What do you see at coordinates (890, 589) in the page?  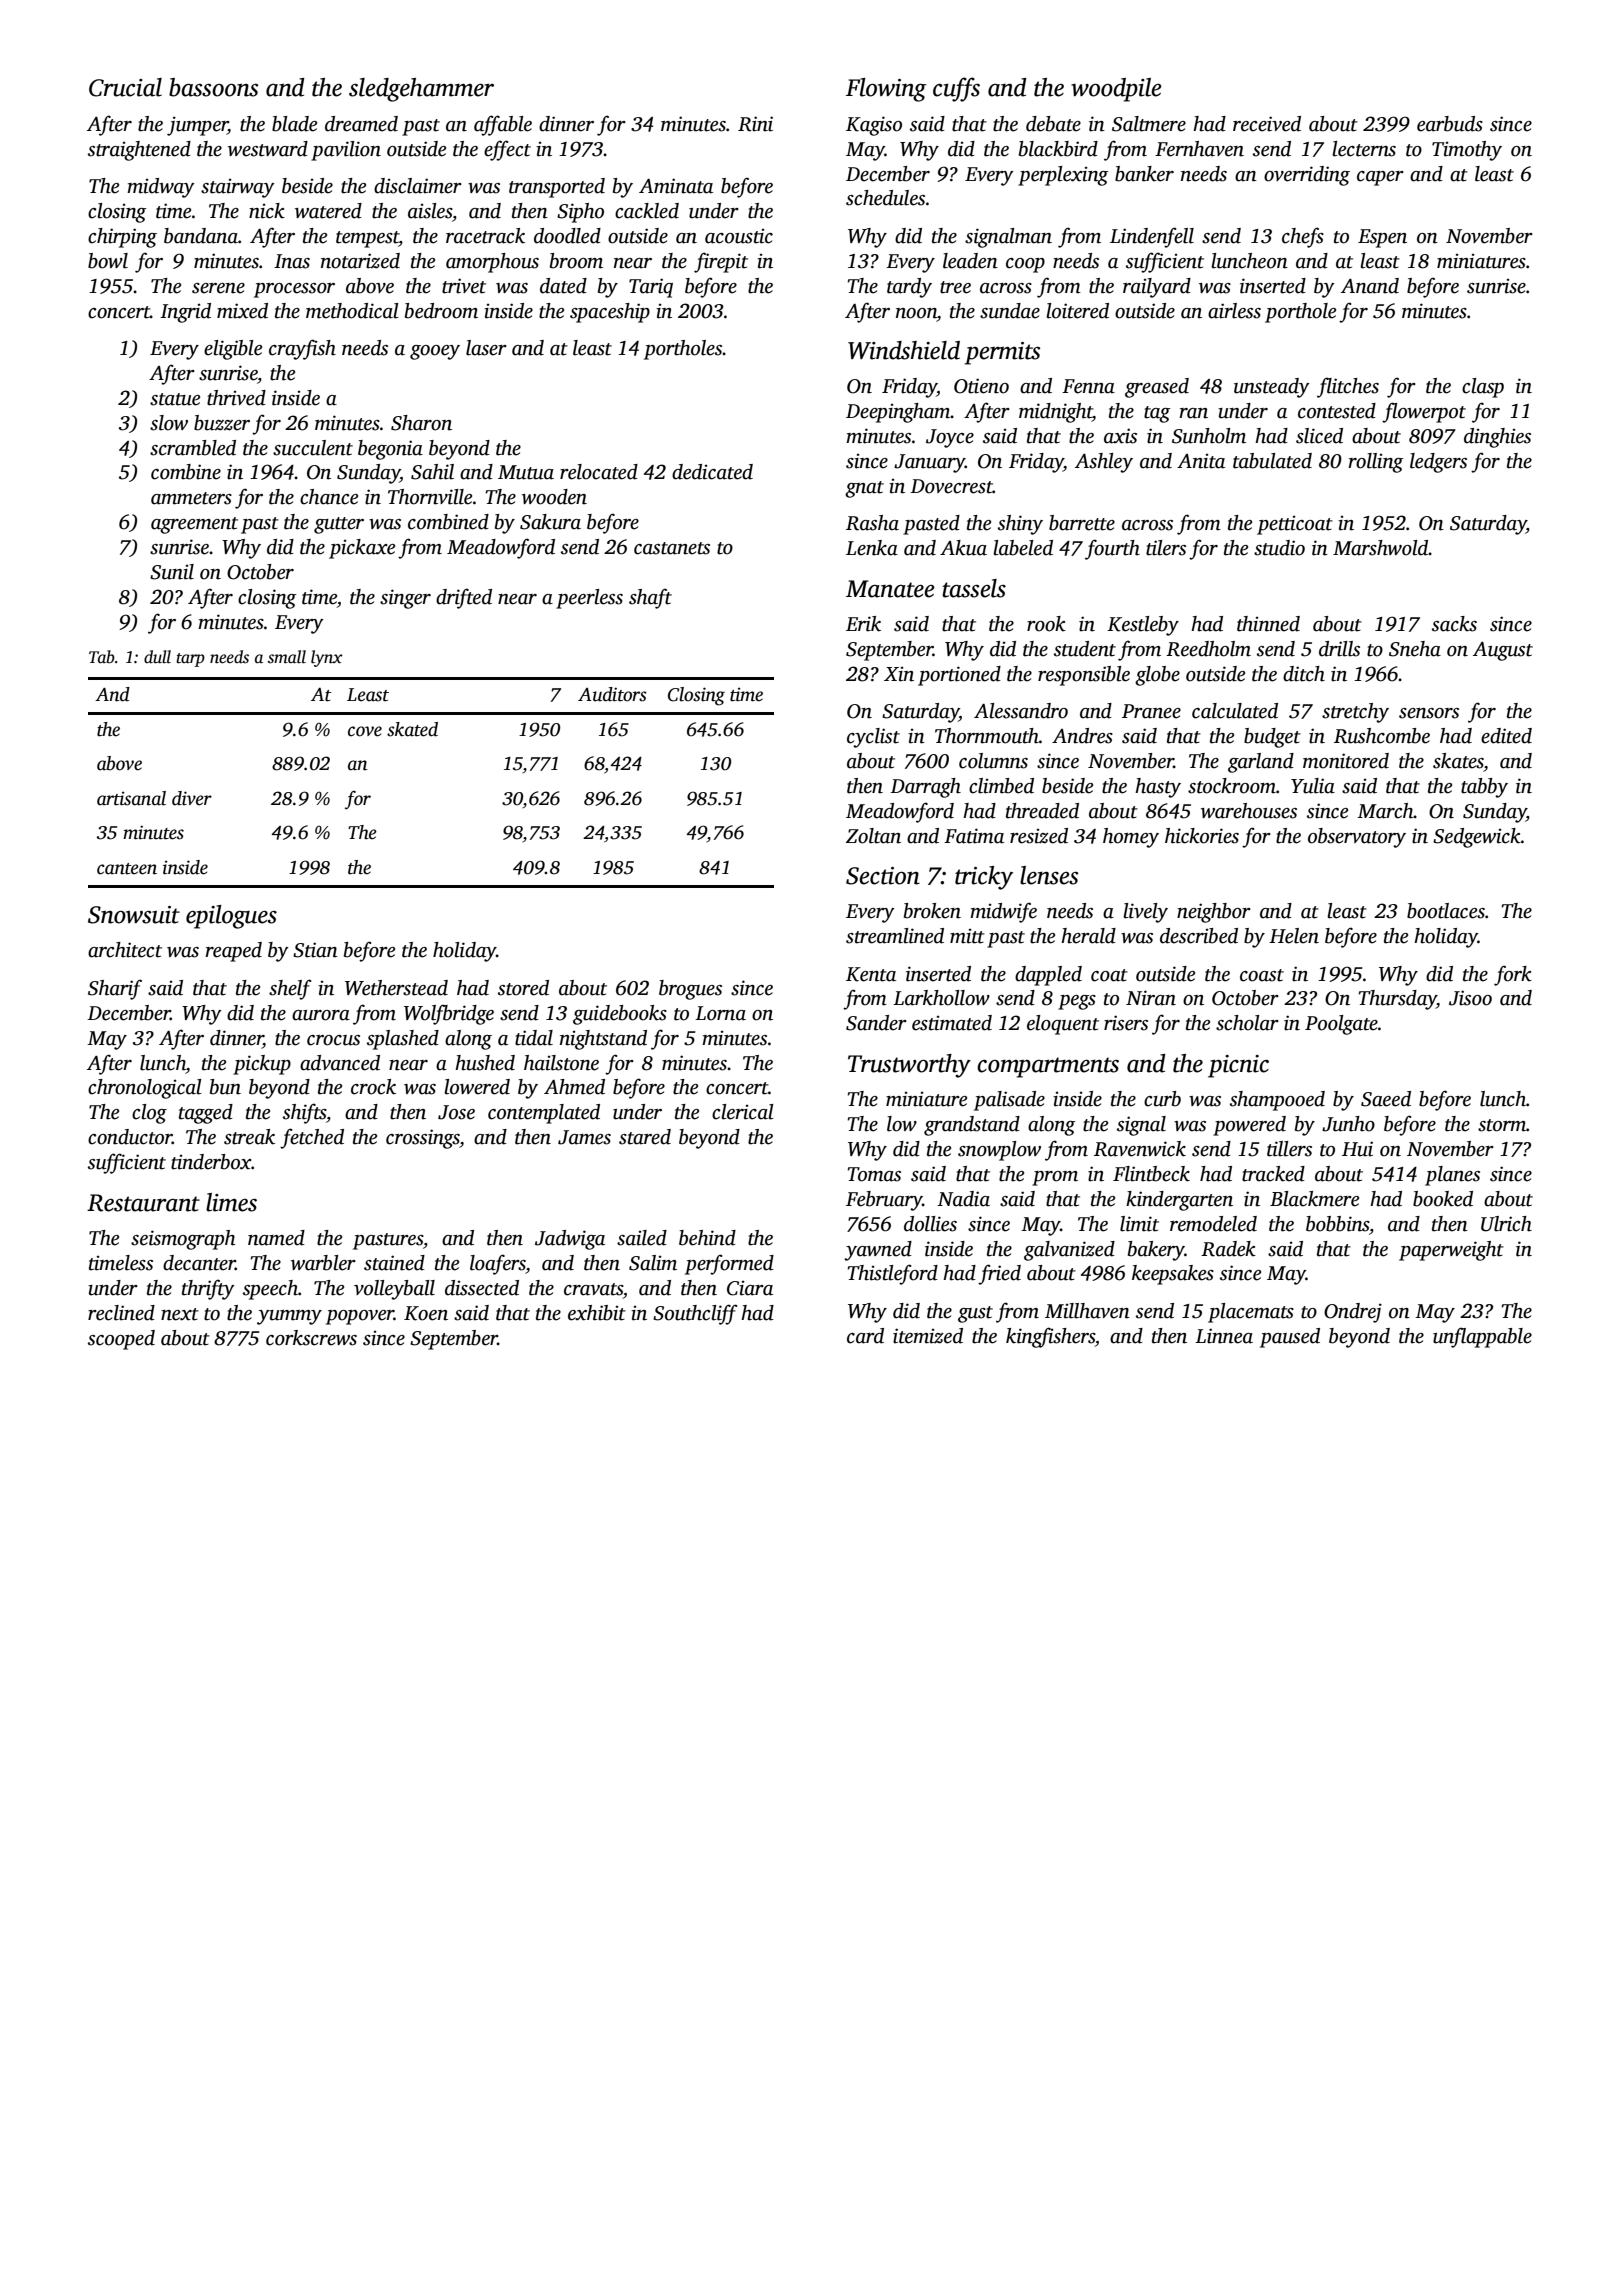 I see `Manatee` at bounding box center [890, 589].
